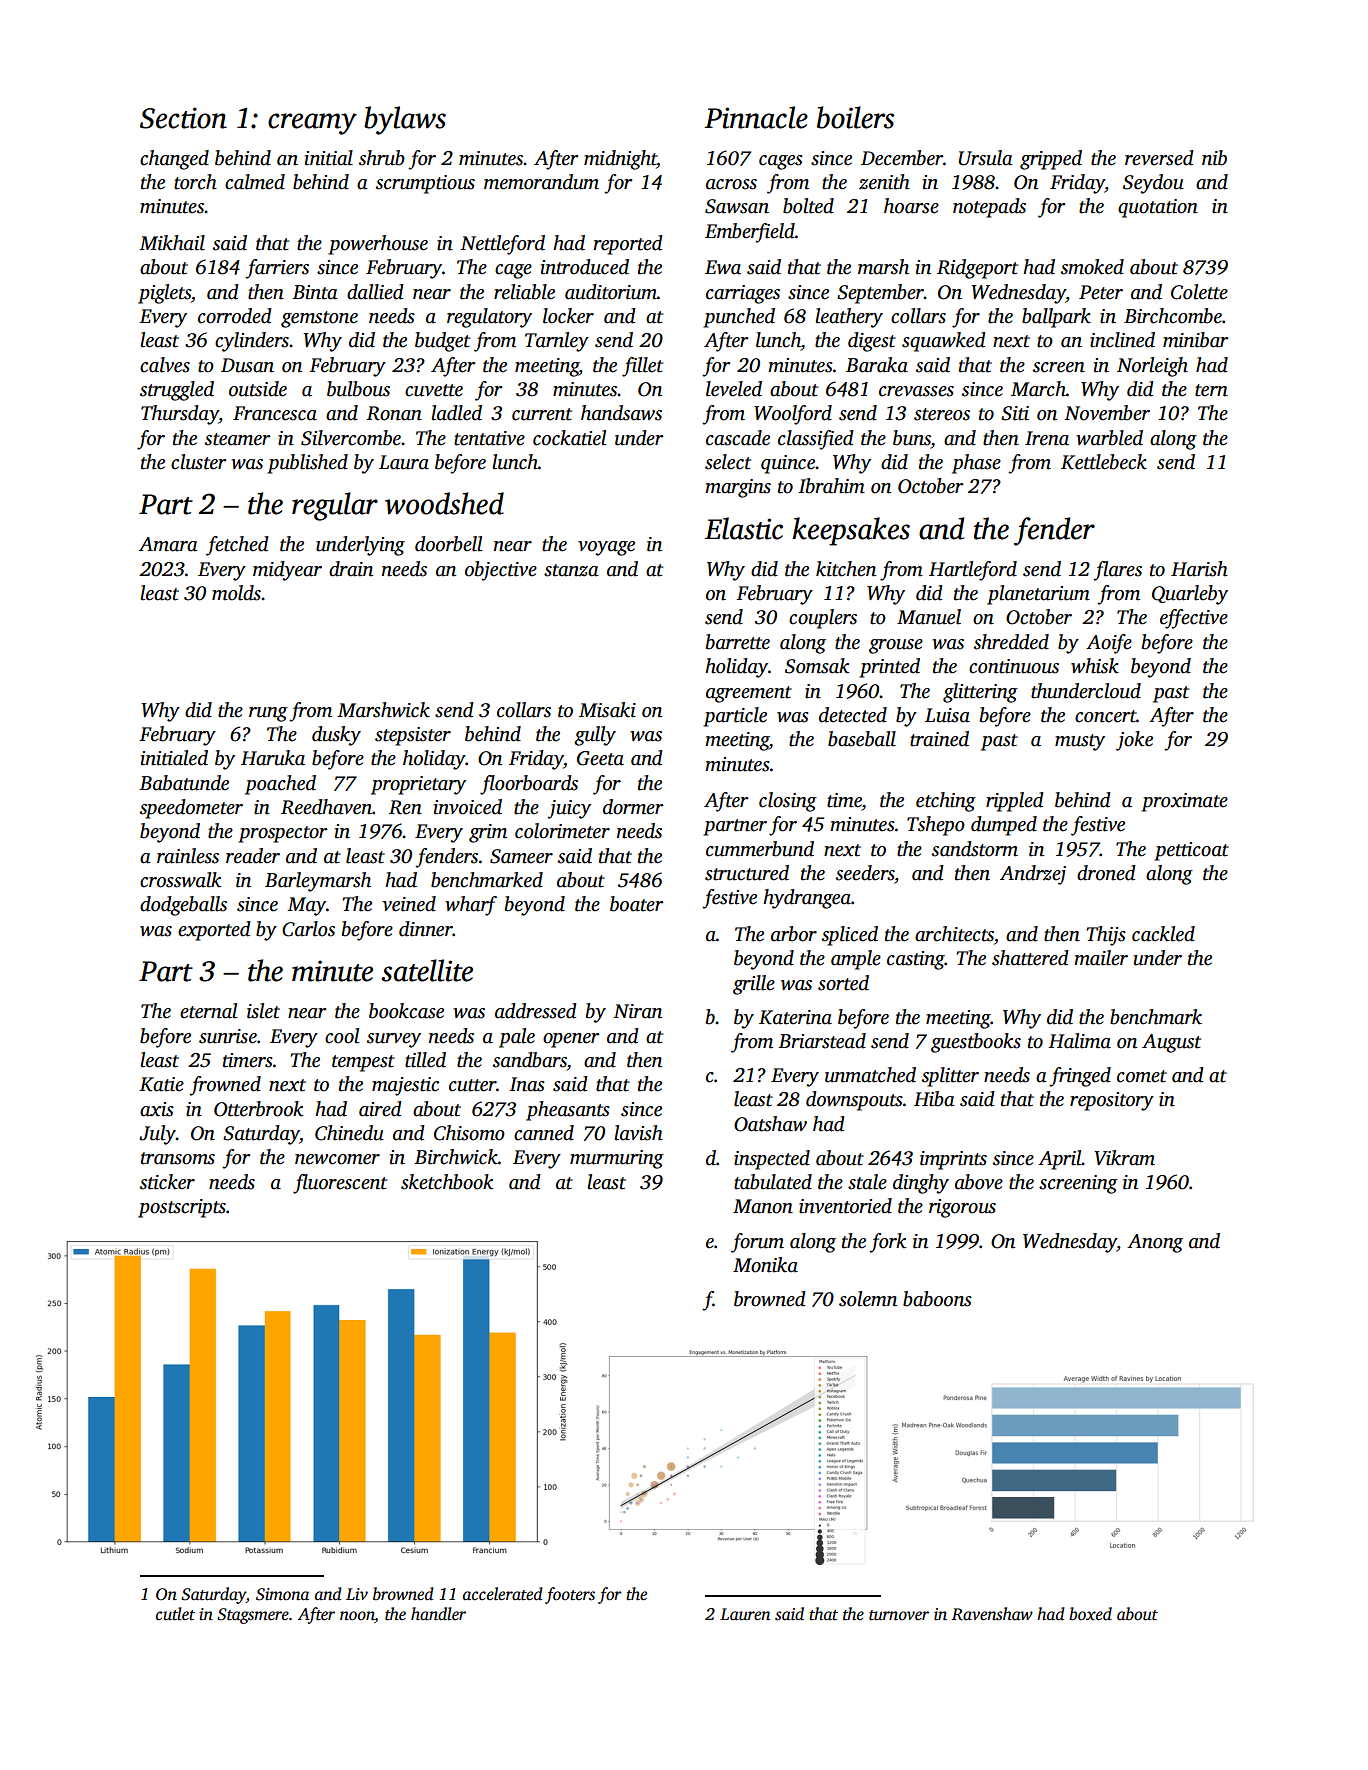  What do you see at coordinates (175, 1614) in the page?
I see `cutlet` at bounding box center [175, 1614].
